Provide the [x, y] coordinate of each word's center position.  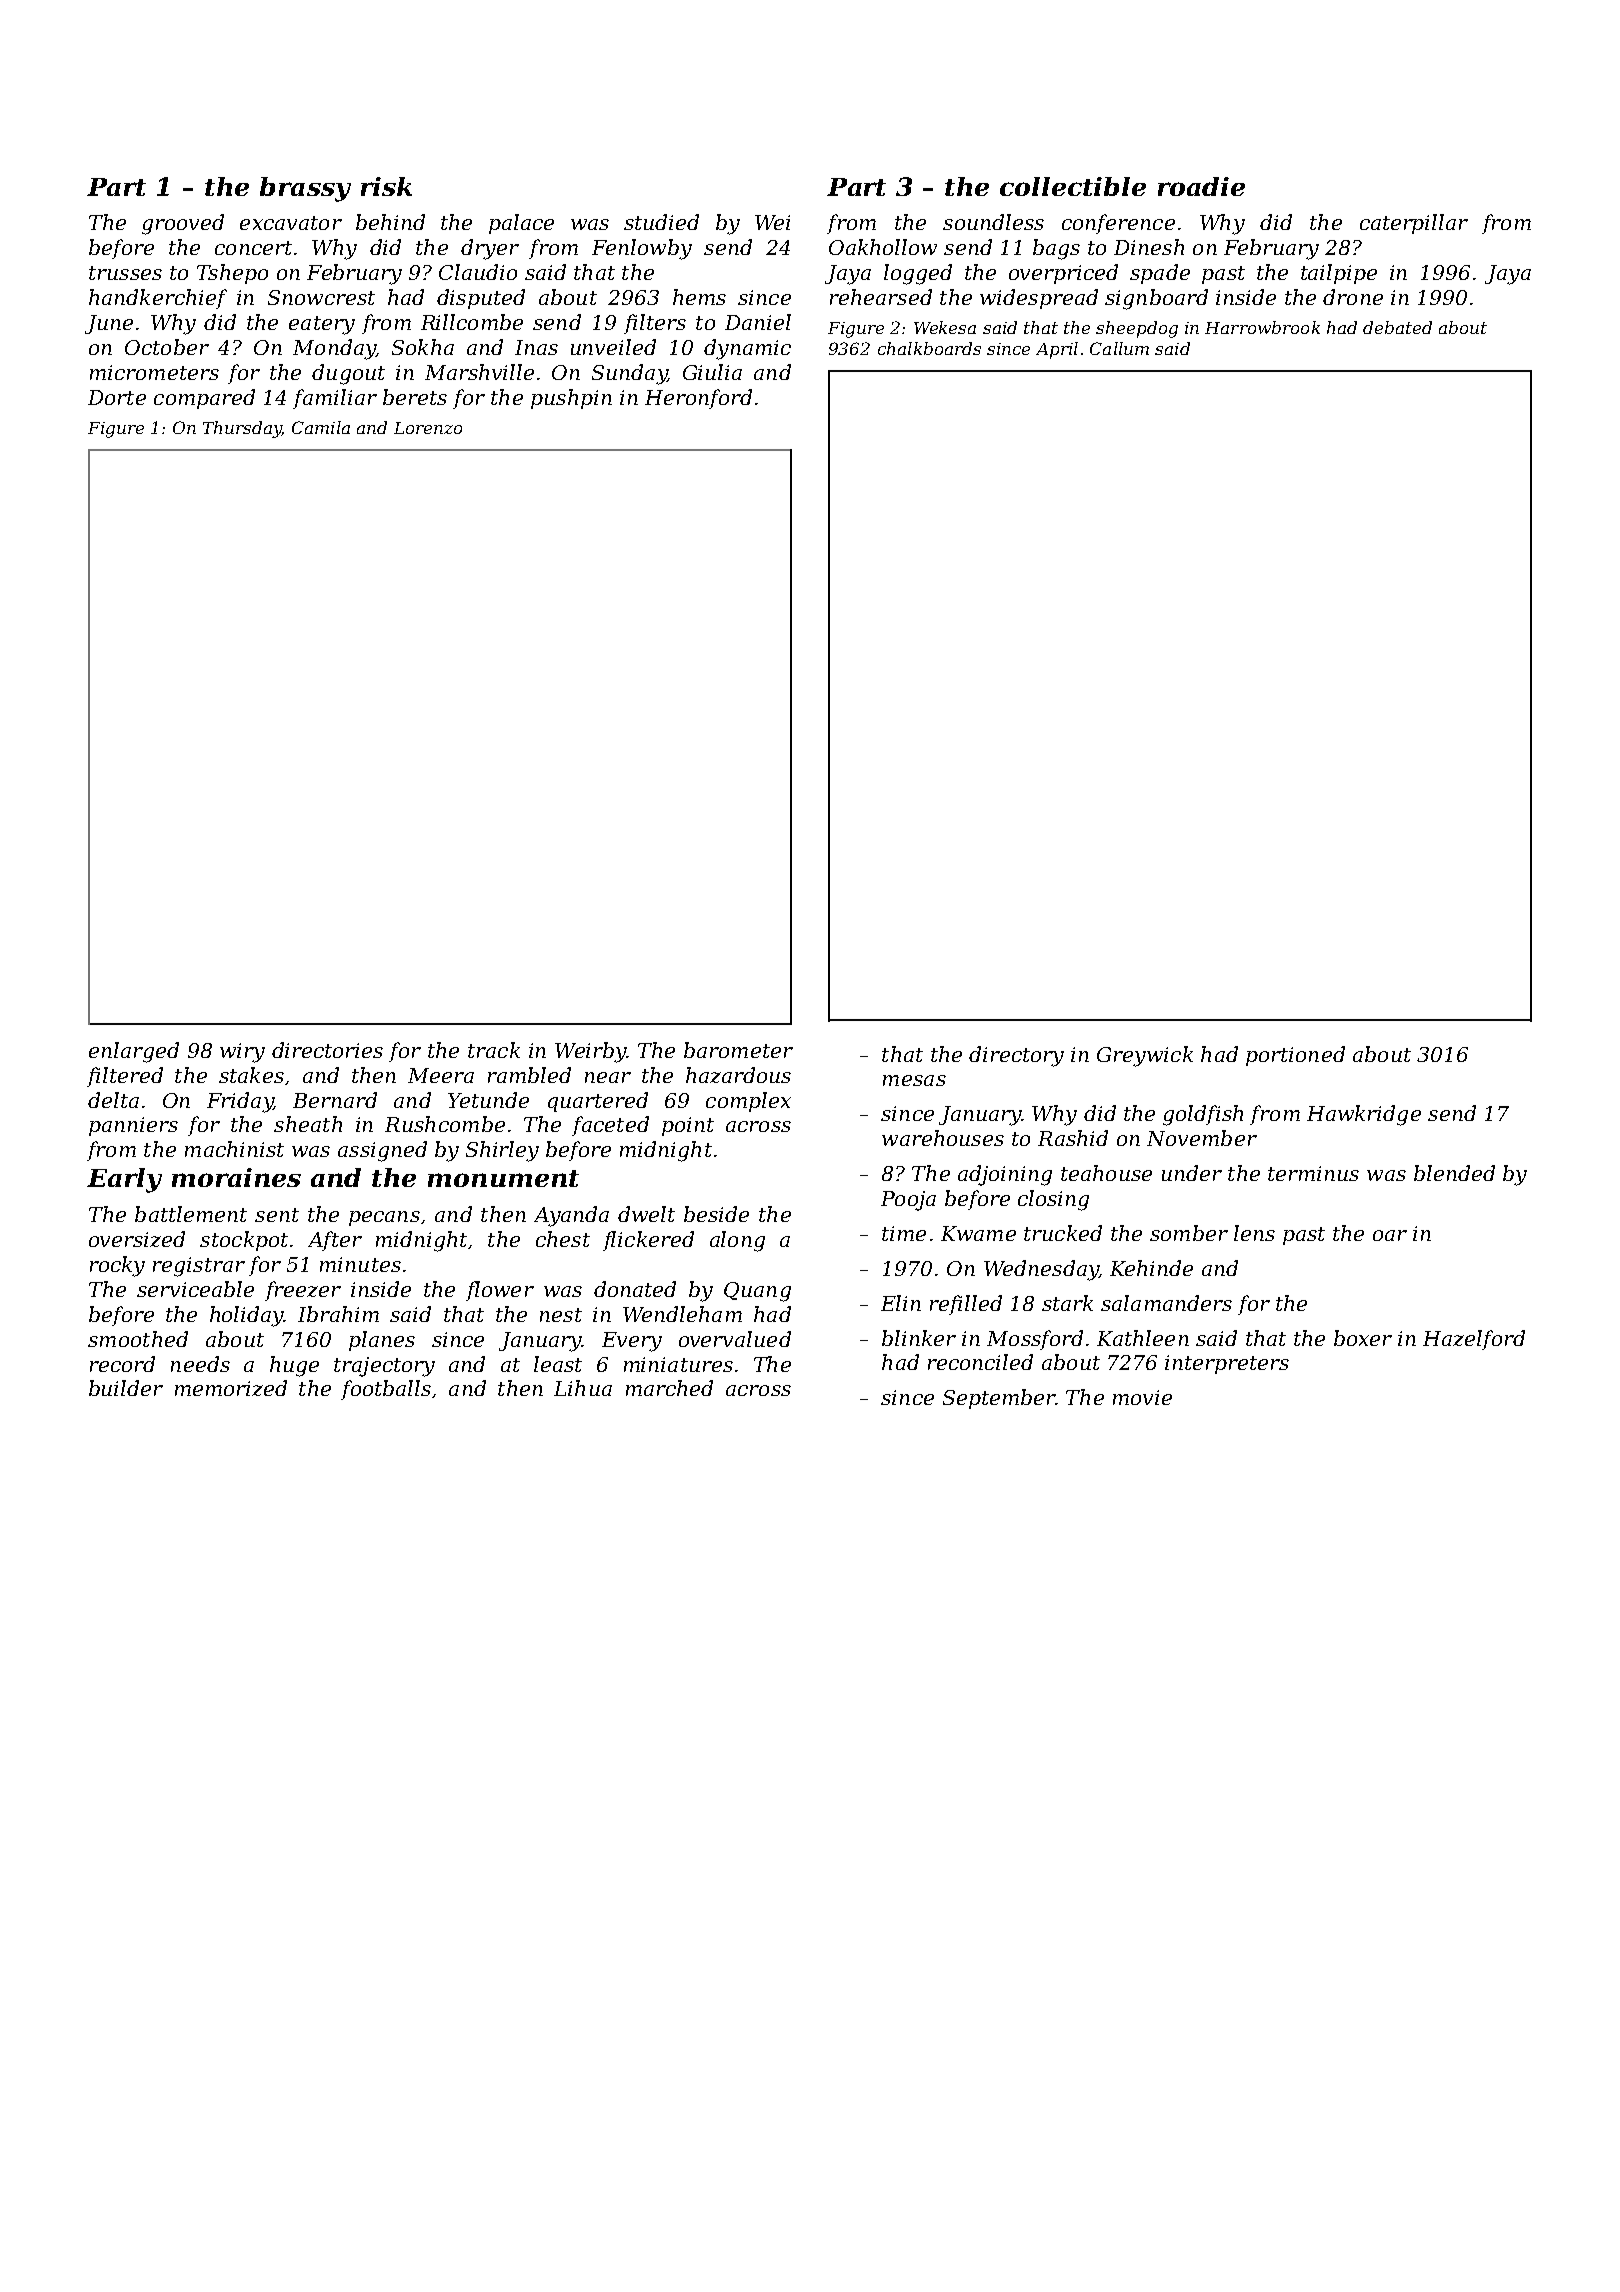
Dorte [117, 397]
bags [1056, 249]
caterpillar [1414, 224]
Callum [1119, 348]
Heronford [698, 399]
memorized [231, 1388]
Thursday [242, 429]
